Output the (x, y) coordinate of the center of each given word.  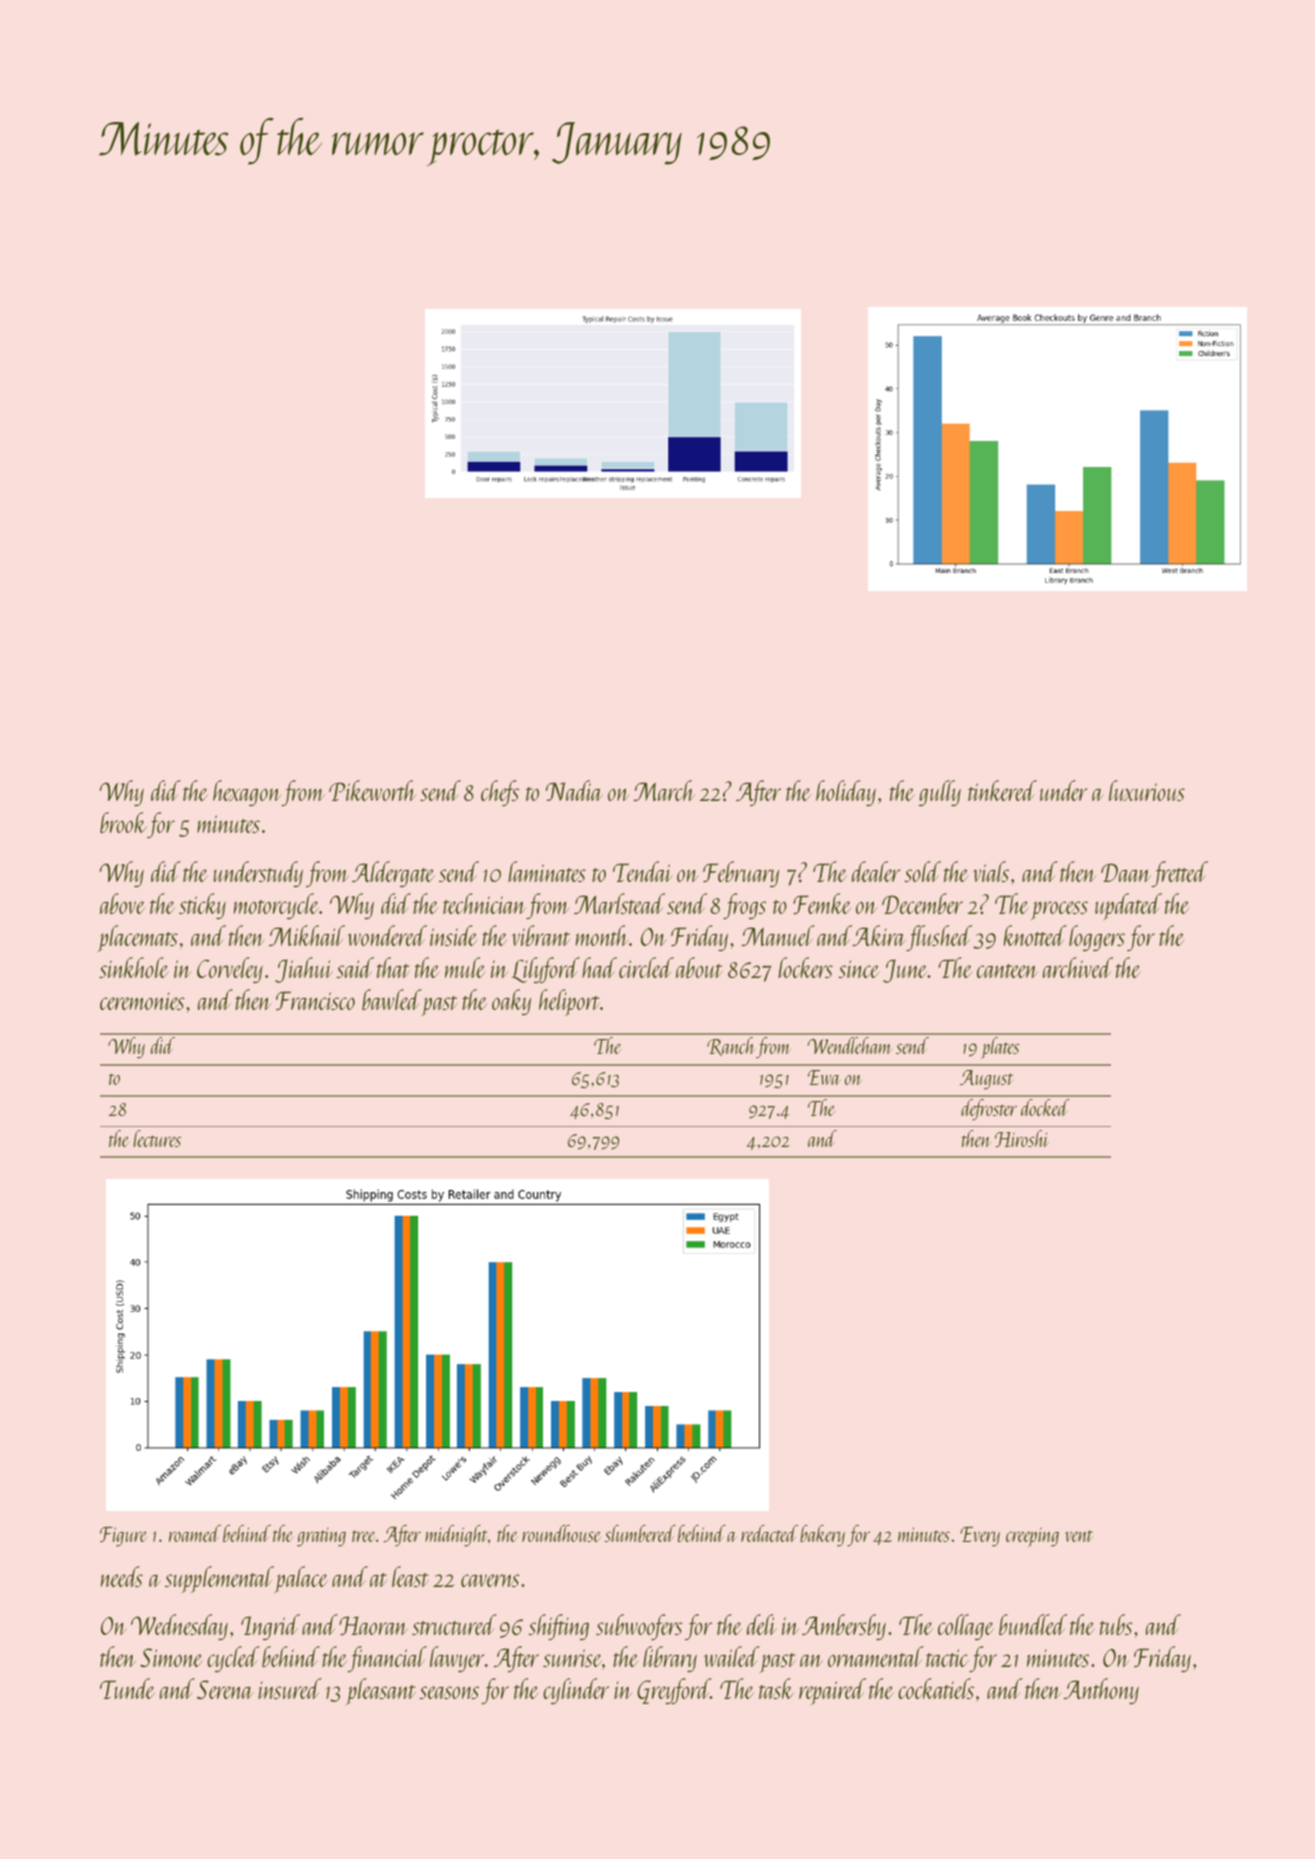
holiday (846, 793)
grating (321, 1537)
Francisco (315, 1000)
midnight (456, 1536)
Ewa (824, 1077)
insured (290, 1688)
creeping (1032, 1537)
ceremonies (142, 1001)
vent (1079, 1536)
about (699, 967)
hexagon (247, 793)
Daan (1126, 872)
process (1059, 910)
